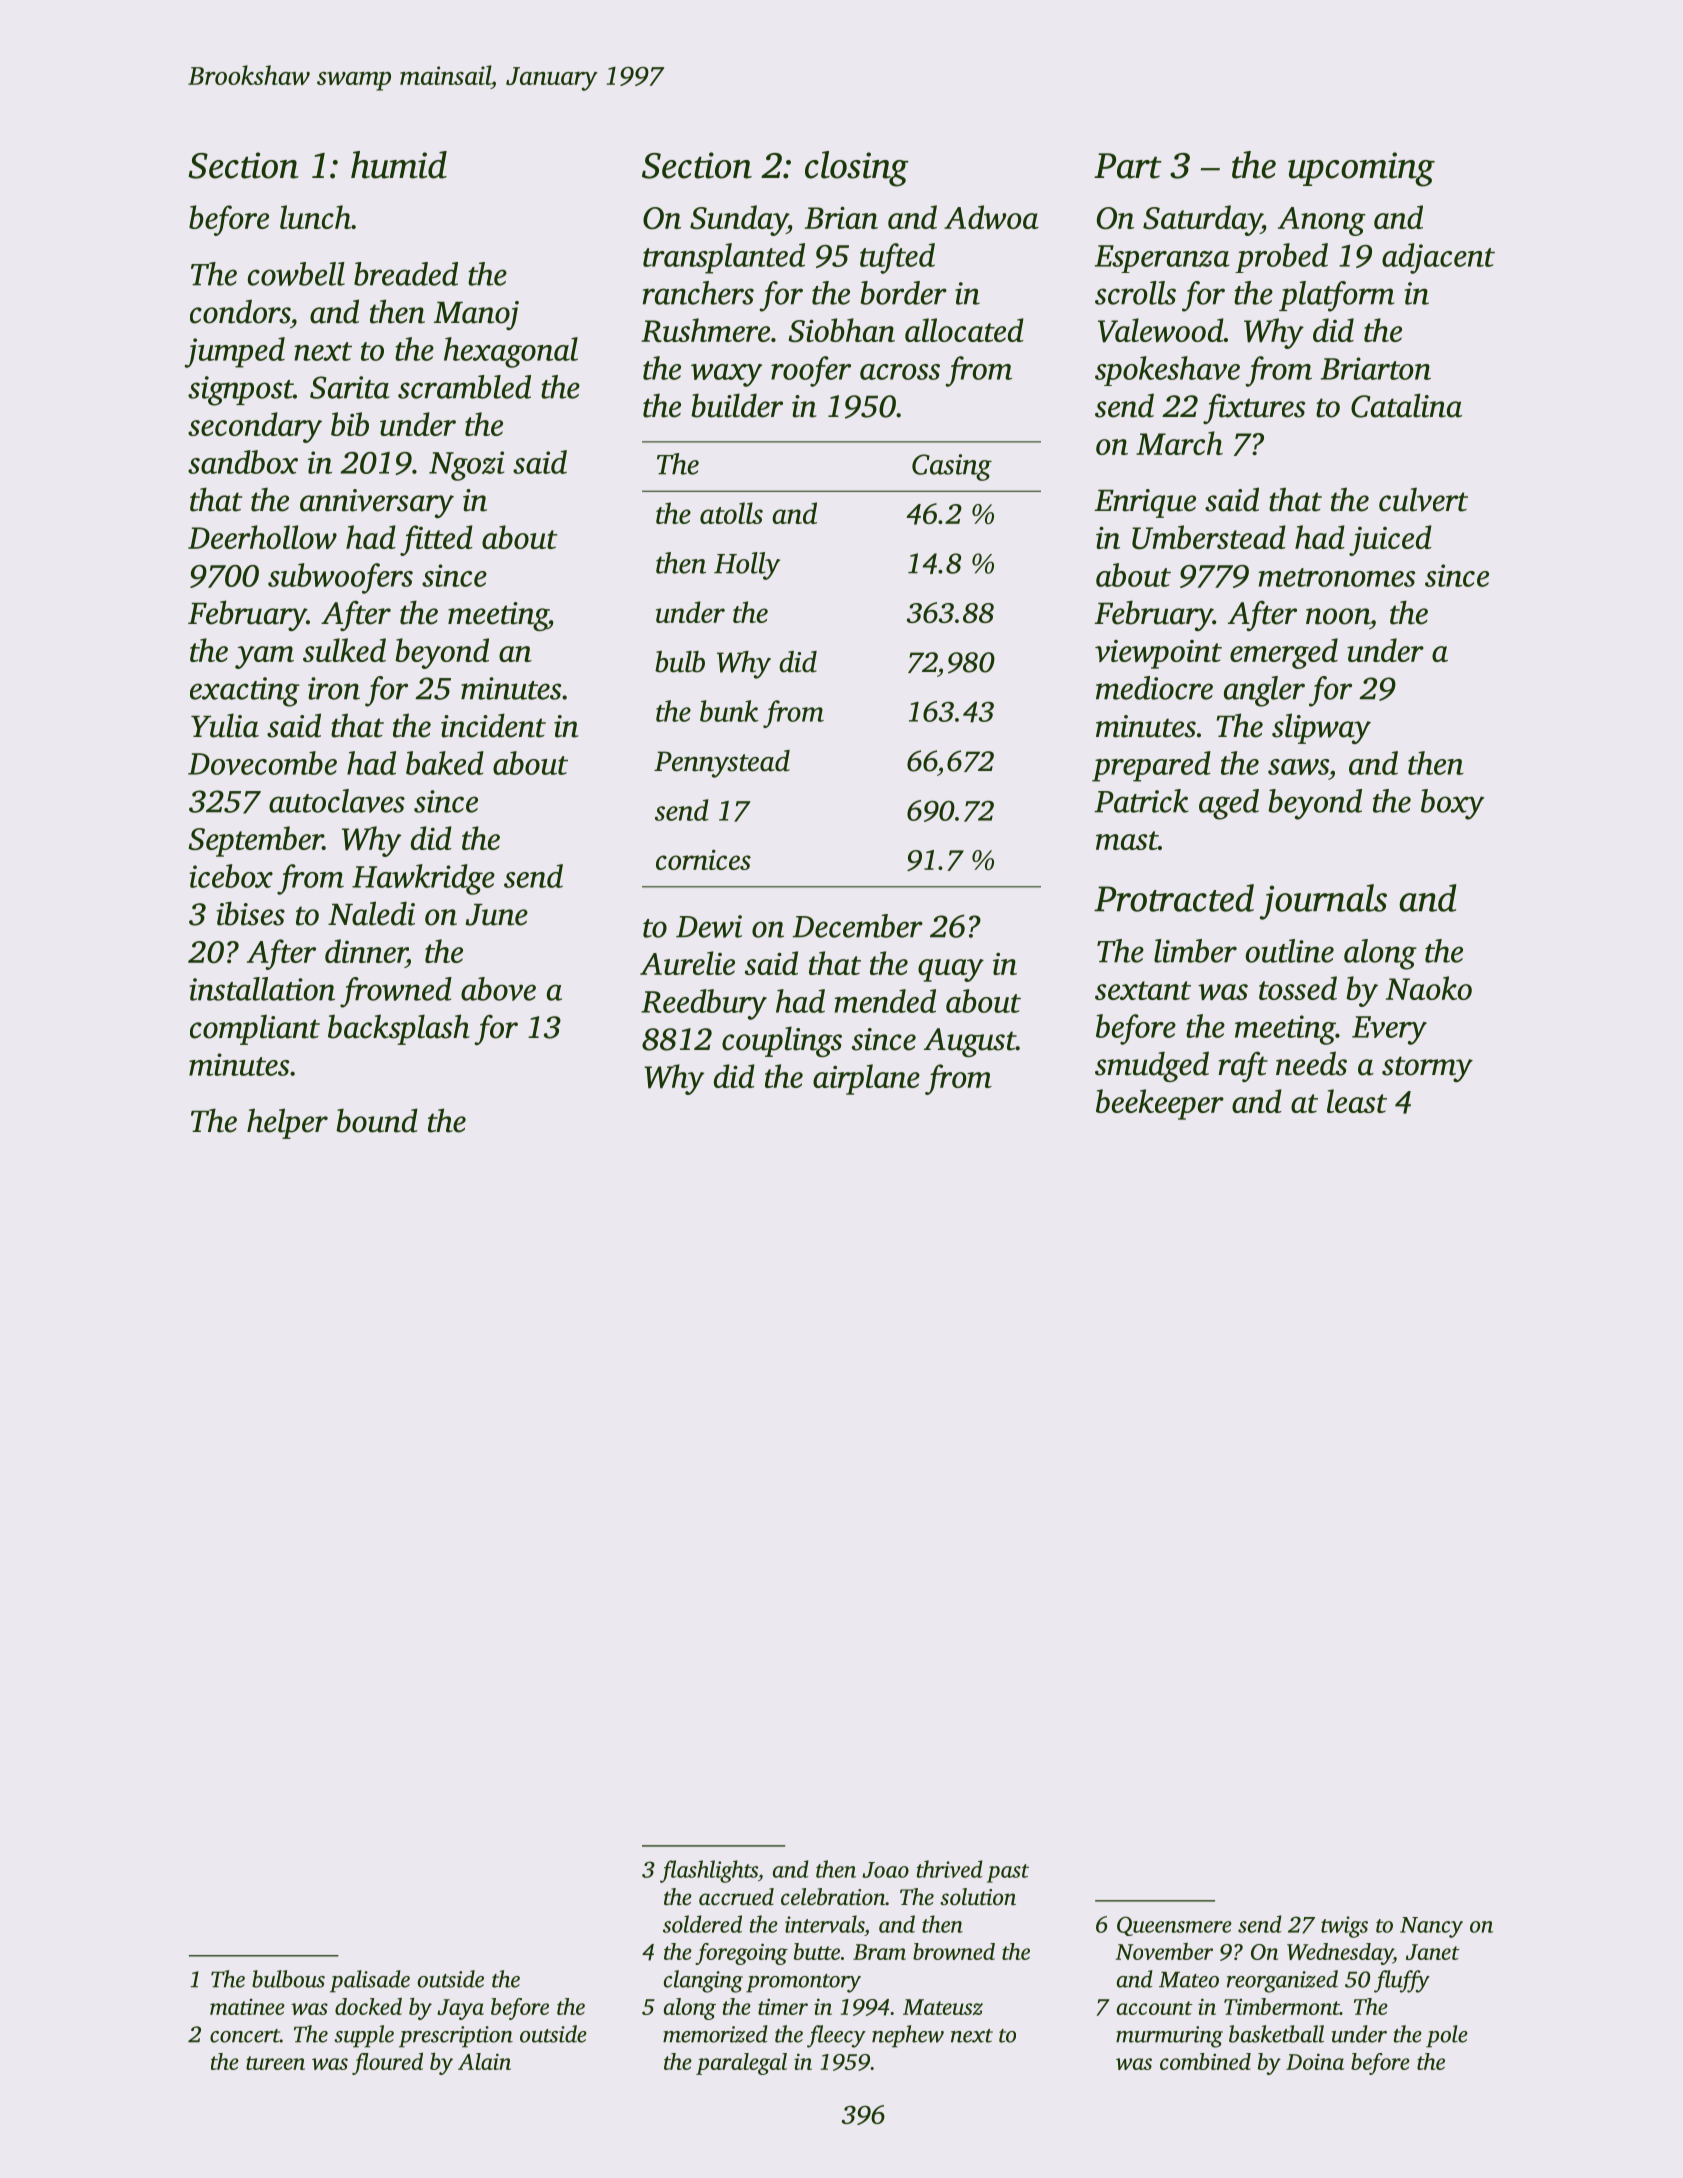 This document has width=1683, height=2178. I want to click on closing, so click(857, 169).
